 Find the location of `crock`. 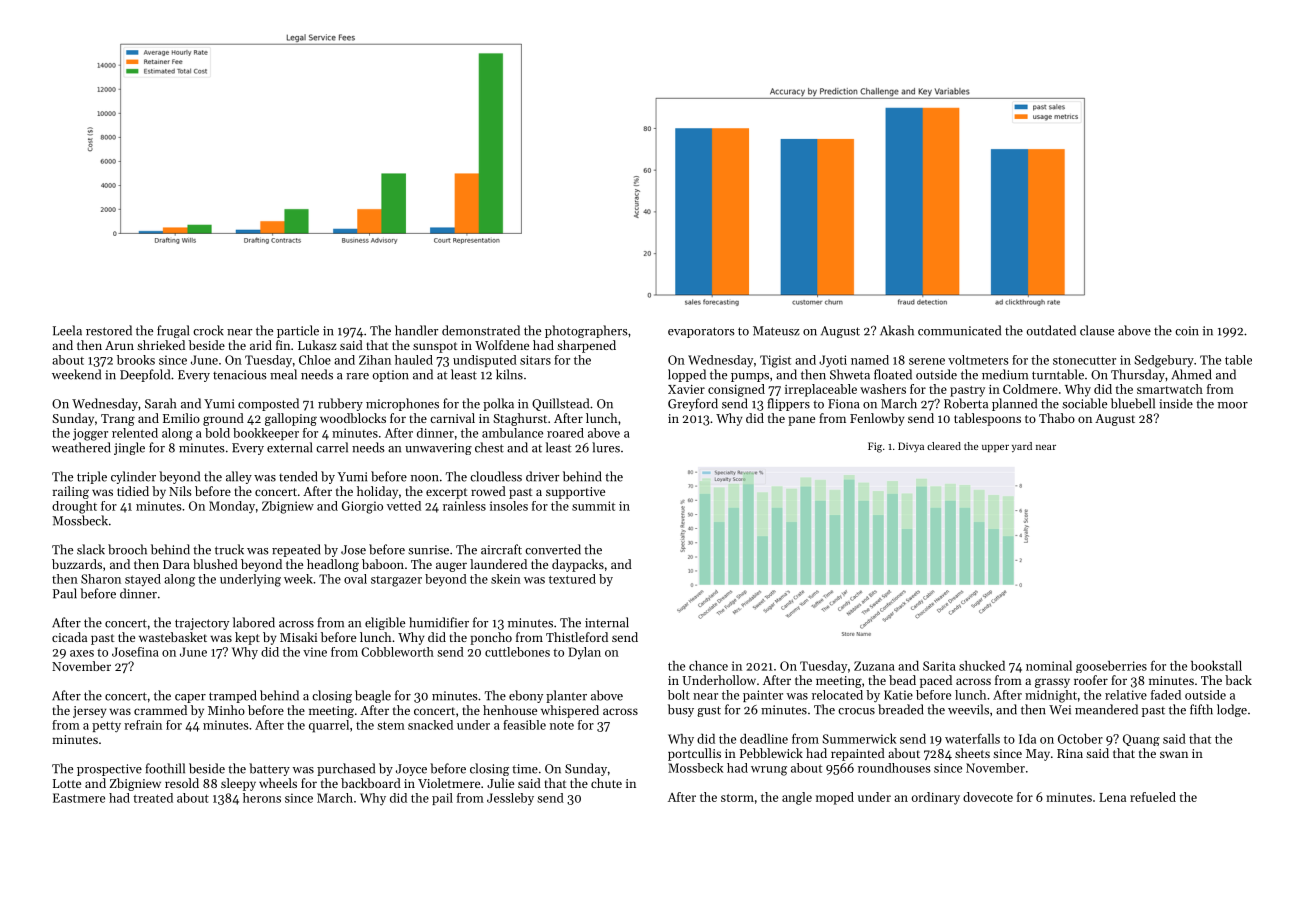

crock is located at coordinates (208, 330).
